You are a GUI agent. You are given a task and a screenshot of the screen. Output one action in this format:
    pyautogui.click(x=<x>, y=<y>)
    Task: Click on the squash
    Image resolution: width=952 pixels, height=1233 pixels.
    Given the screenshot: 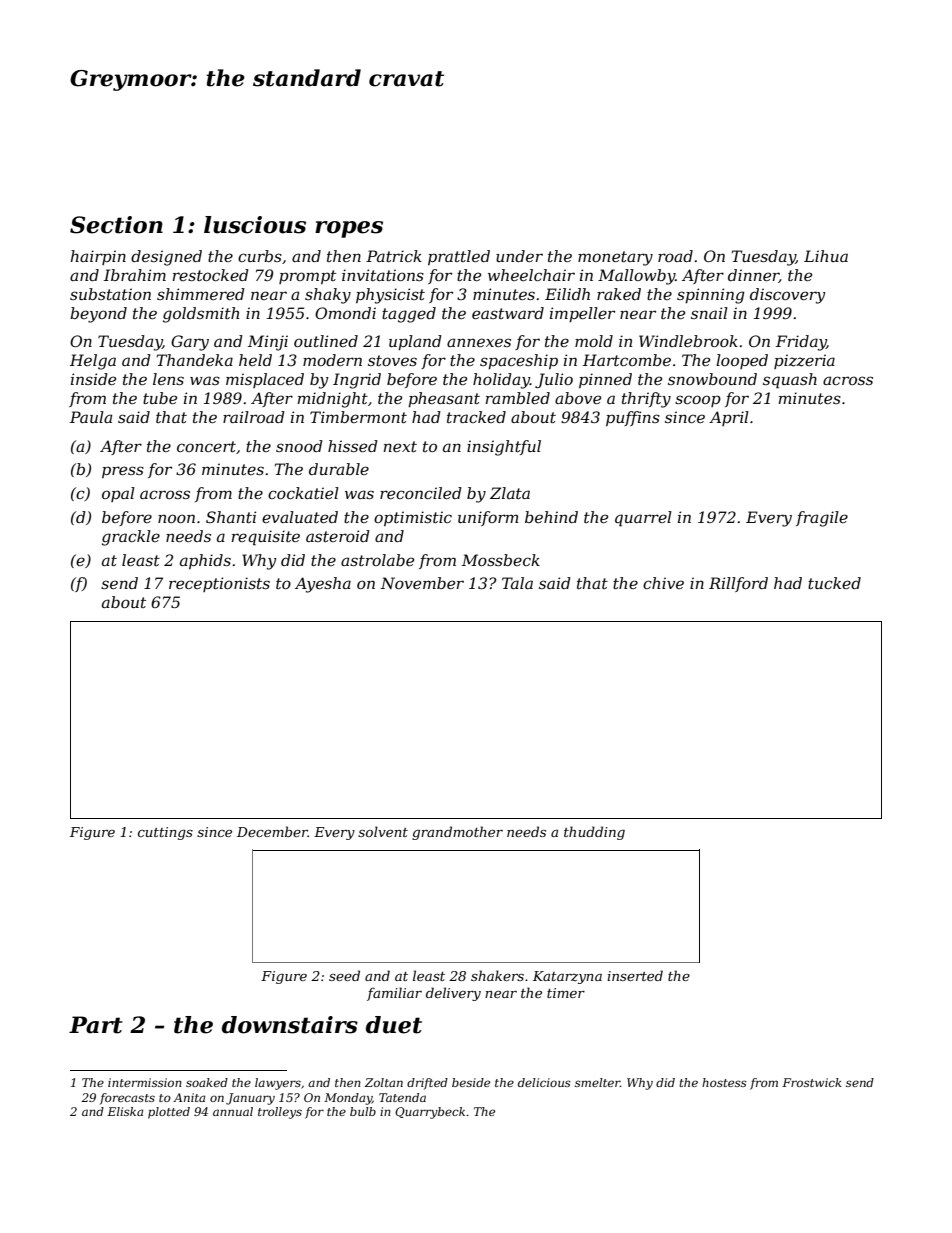 What is the action you would take?
    pyautogui.click(x=790, y=381)
